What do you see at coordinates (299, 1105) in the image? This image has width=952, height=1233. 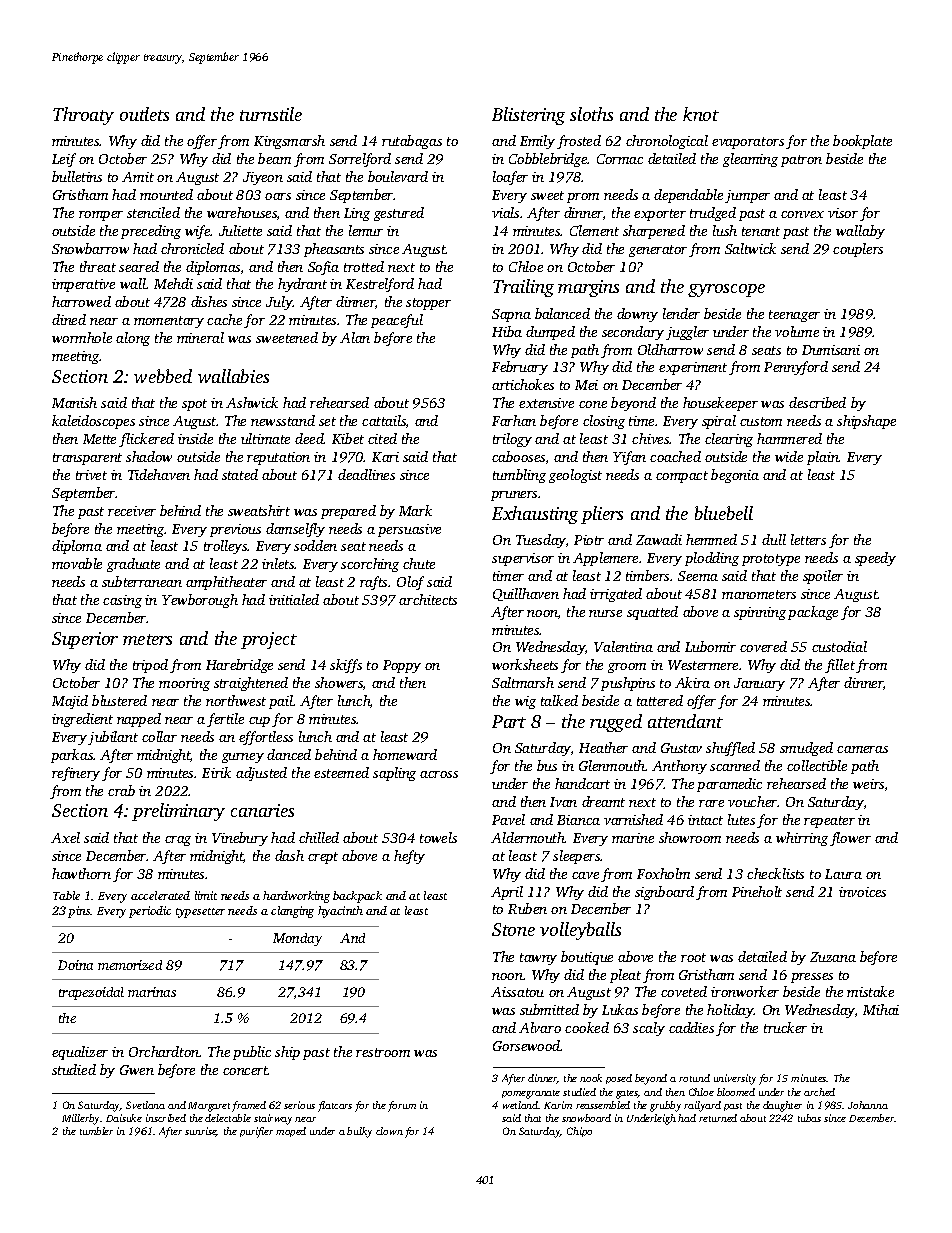 I see `serious` at bounding box center [299, 1105].
